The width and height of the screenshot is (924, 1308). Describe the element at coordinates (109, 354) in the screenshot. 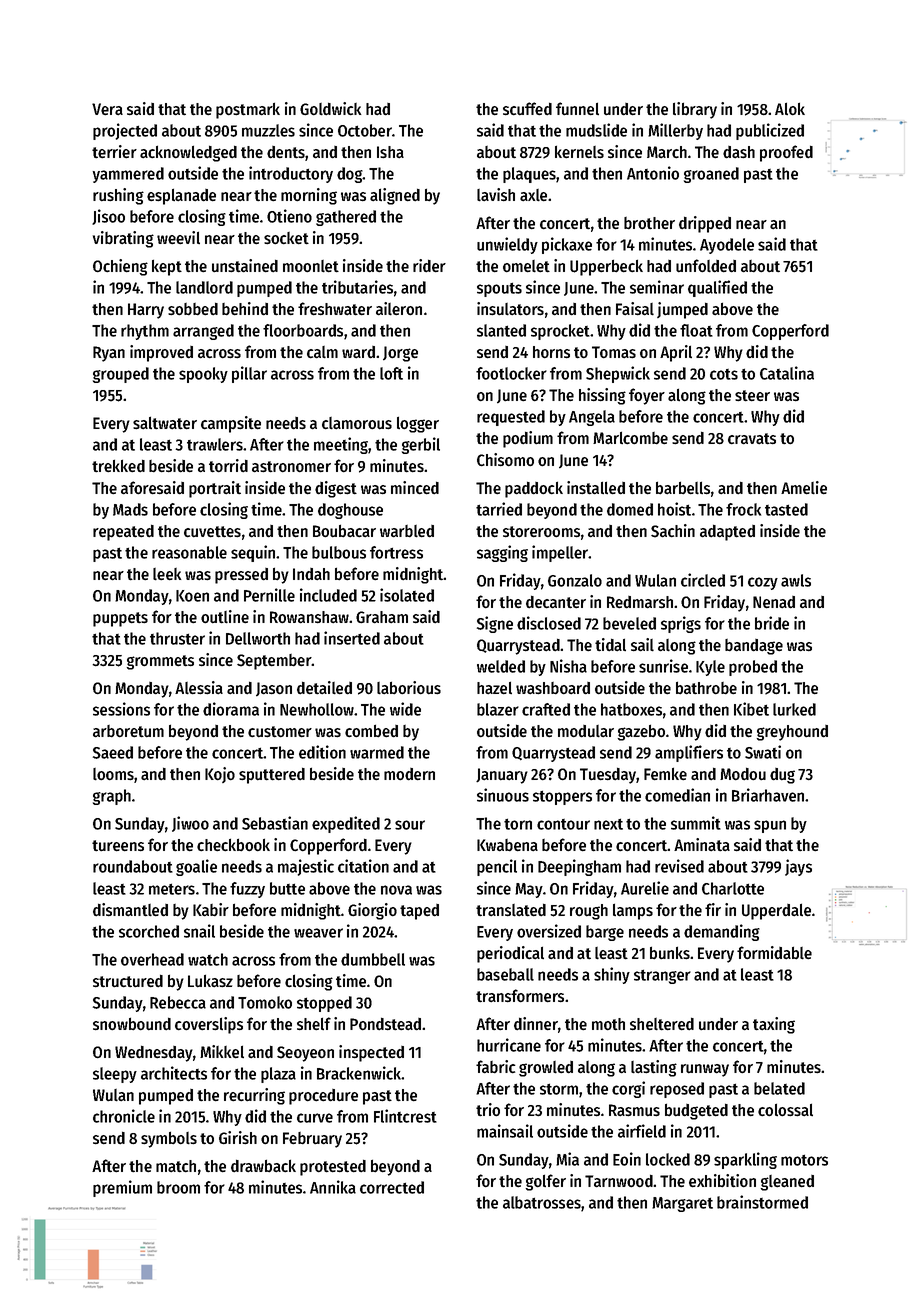

I see `Ryan` at that location.
